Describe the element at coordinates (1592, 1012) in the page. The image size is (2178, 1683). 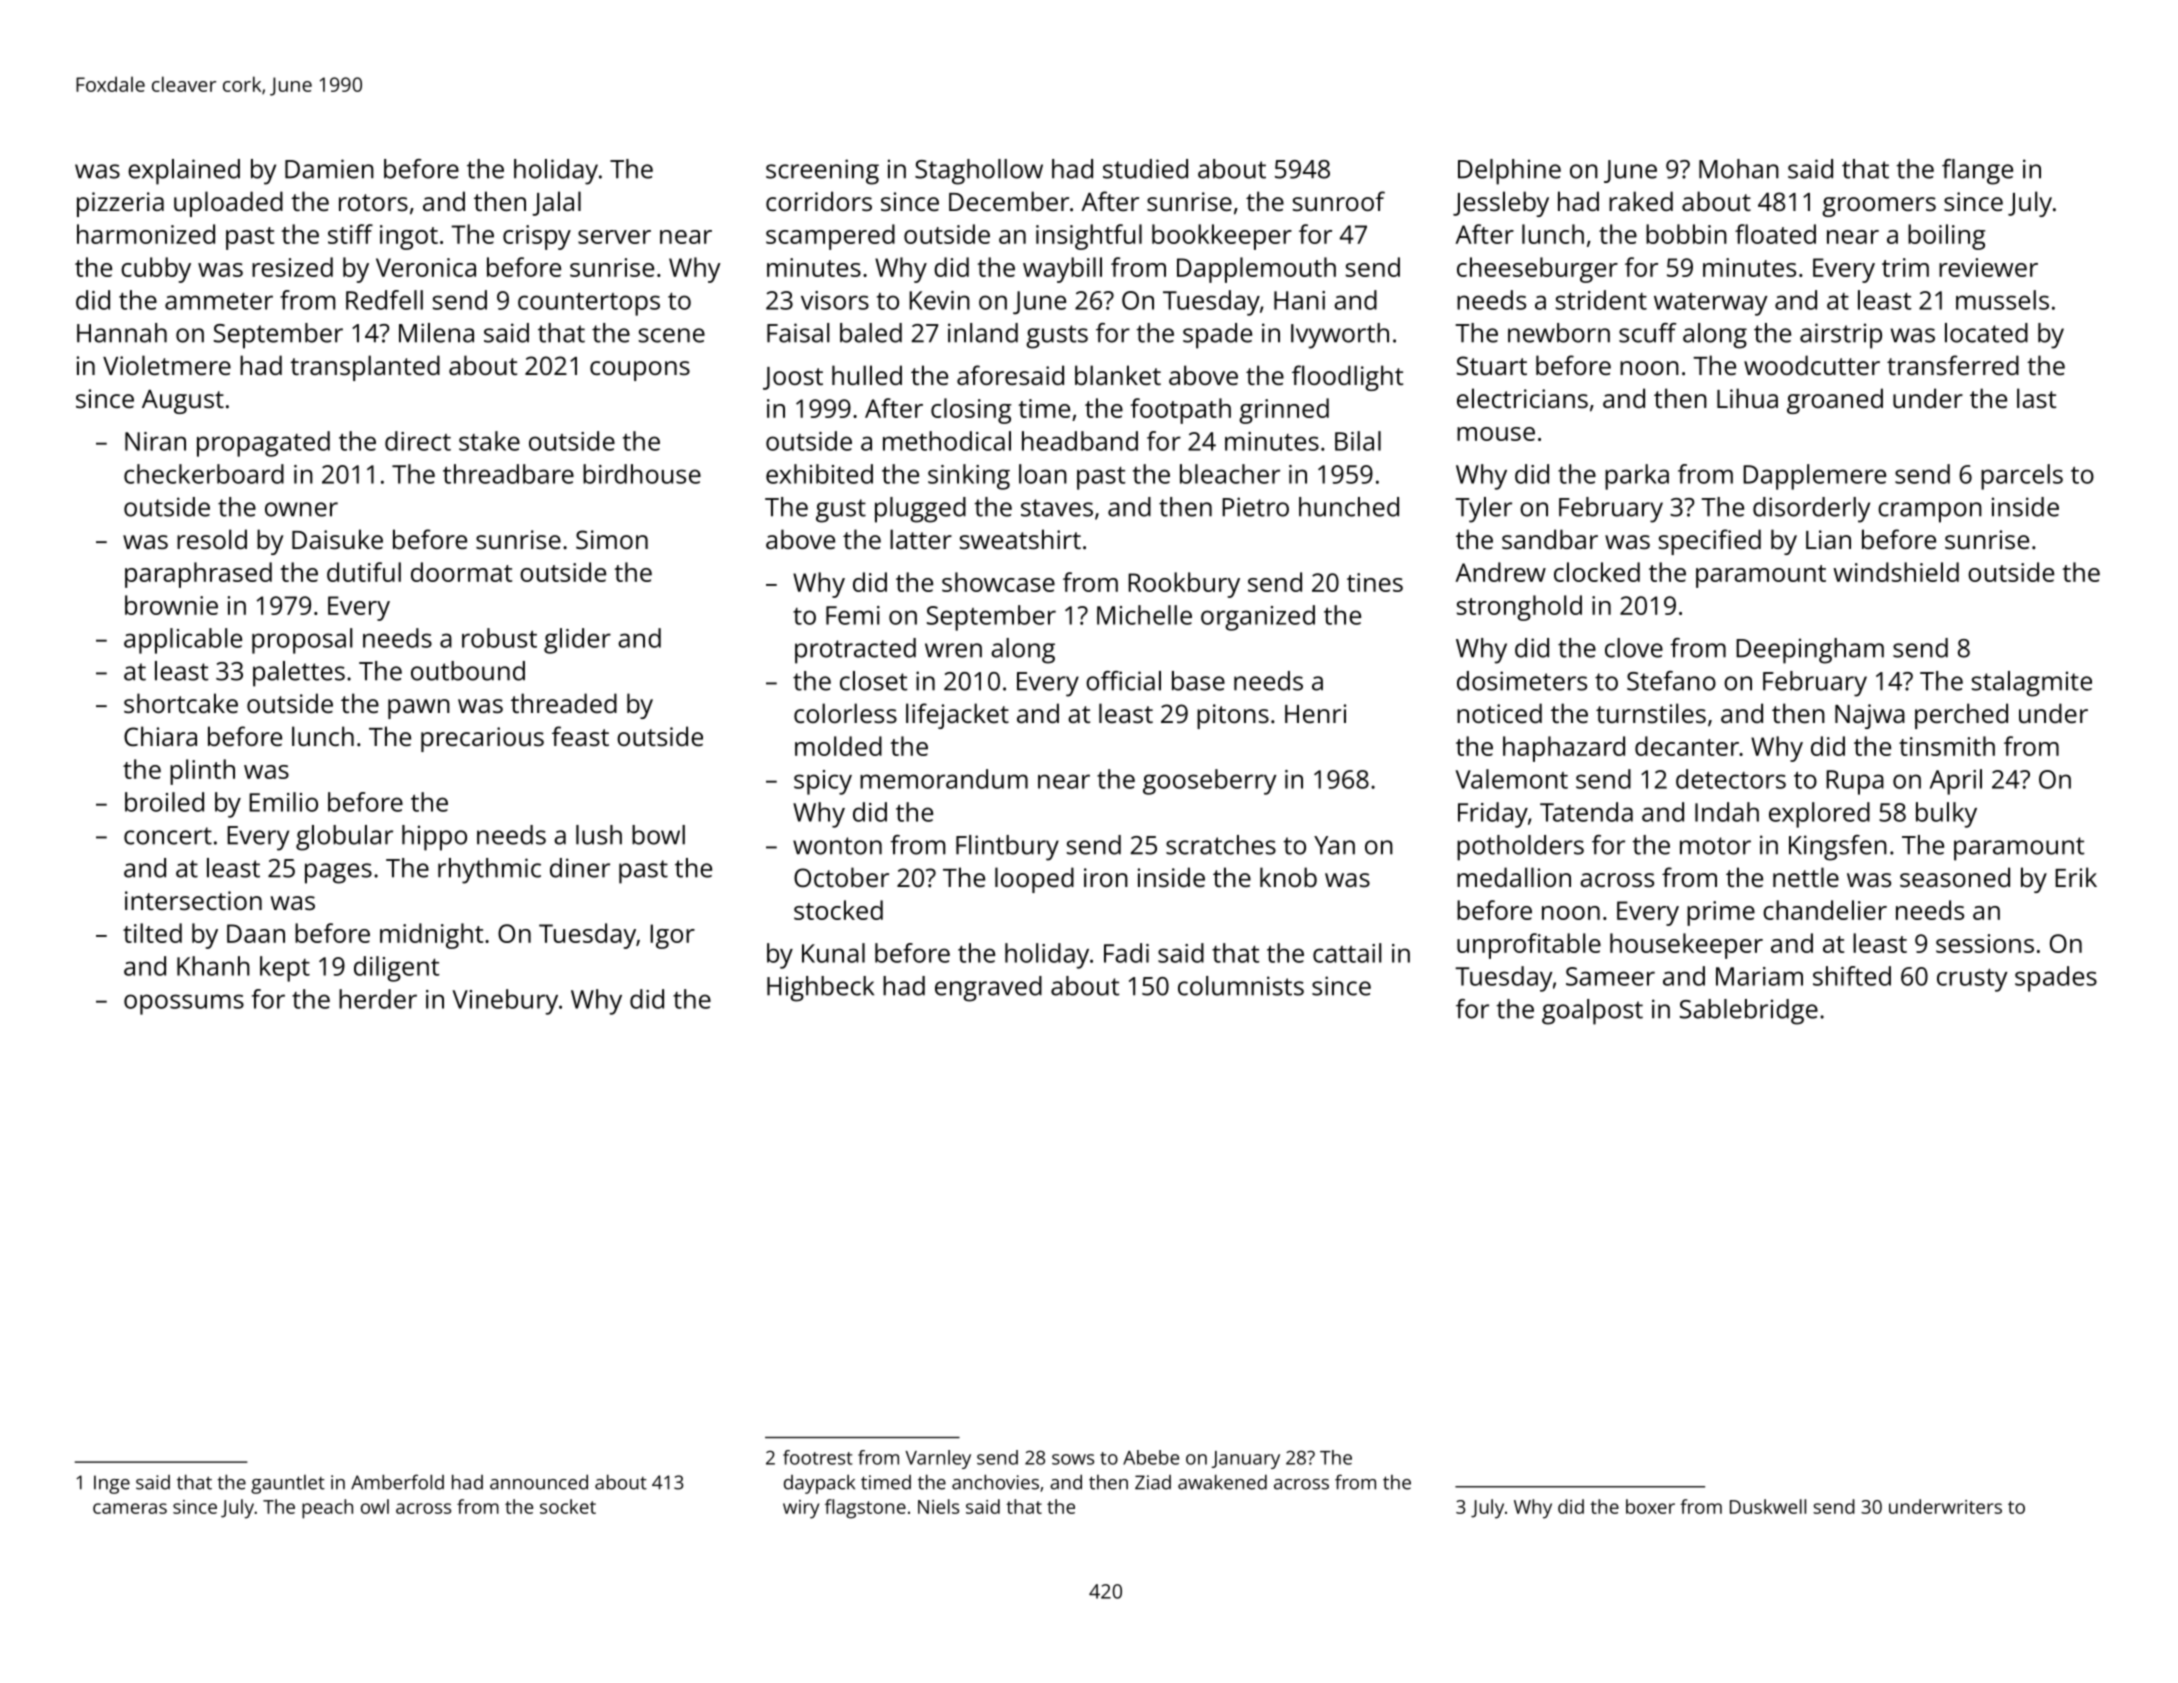
I see `goalpost` at that location.
